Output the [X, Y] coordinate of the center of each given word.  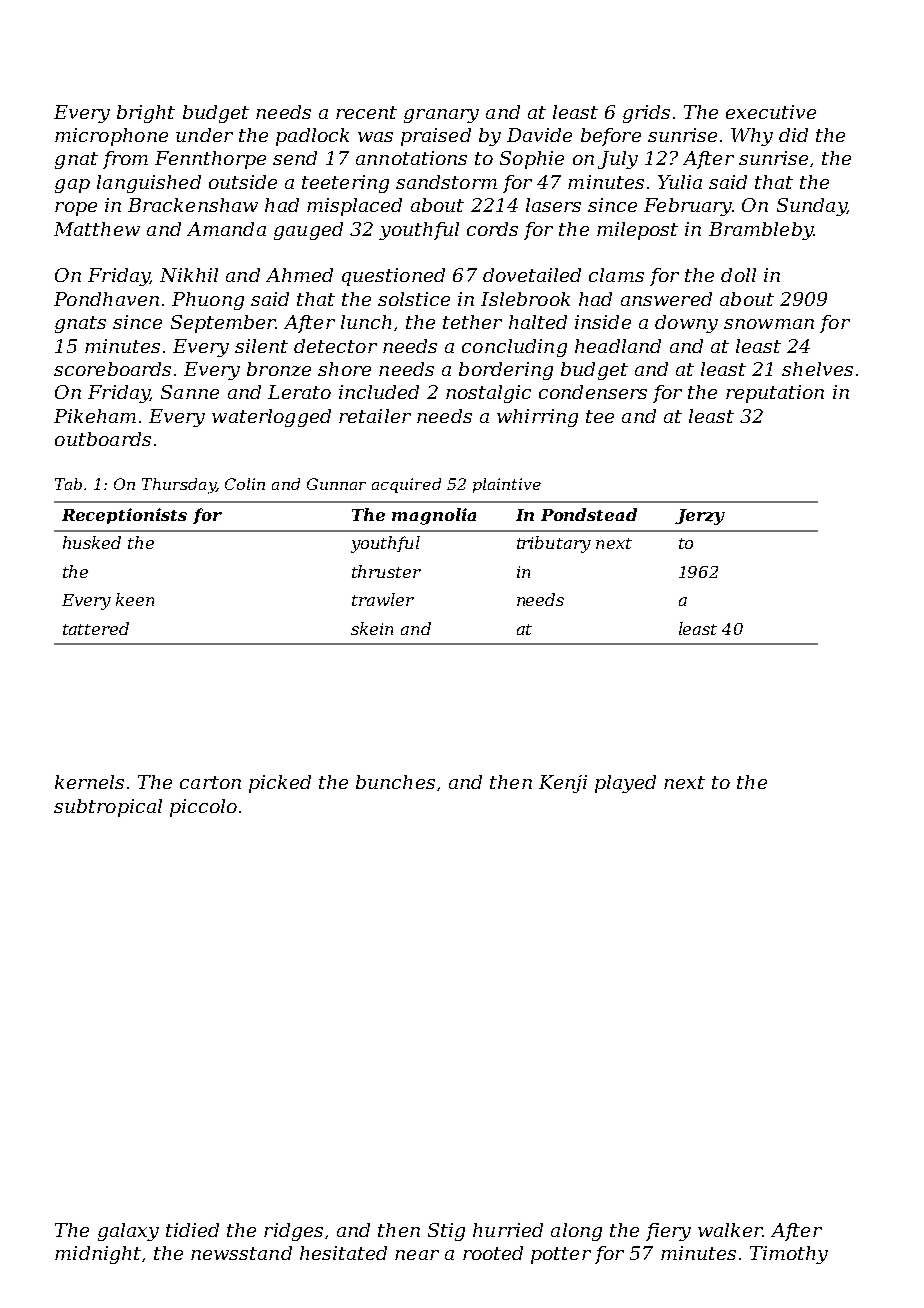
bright [146, 114]
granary [441, 116]
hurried [508, 1230]
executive [771, 112]
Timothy [789, 1255]
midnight [98, 1255]
